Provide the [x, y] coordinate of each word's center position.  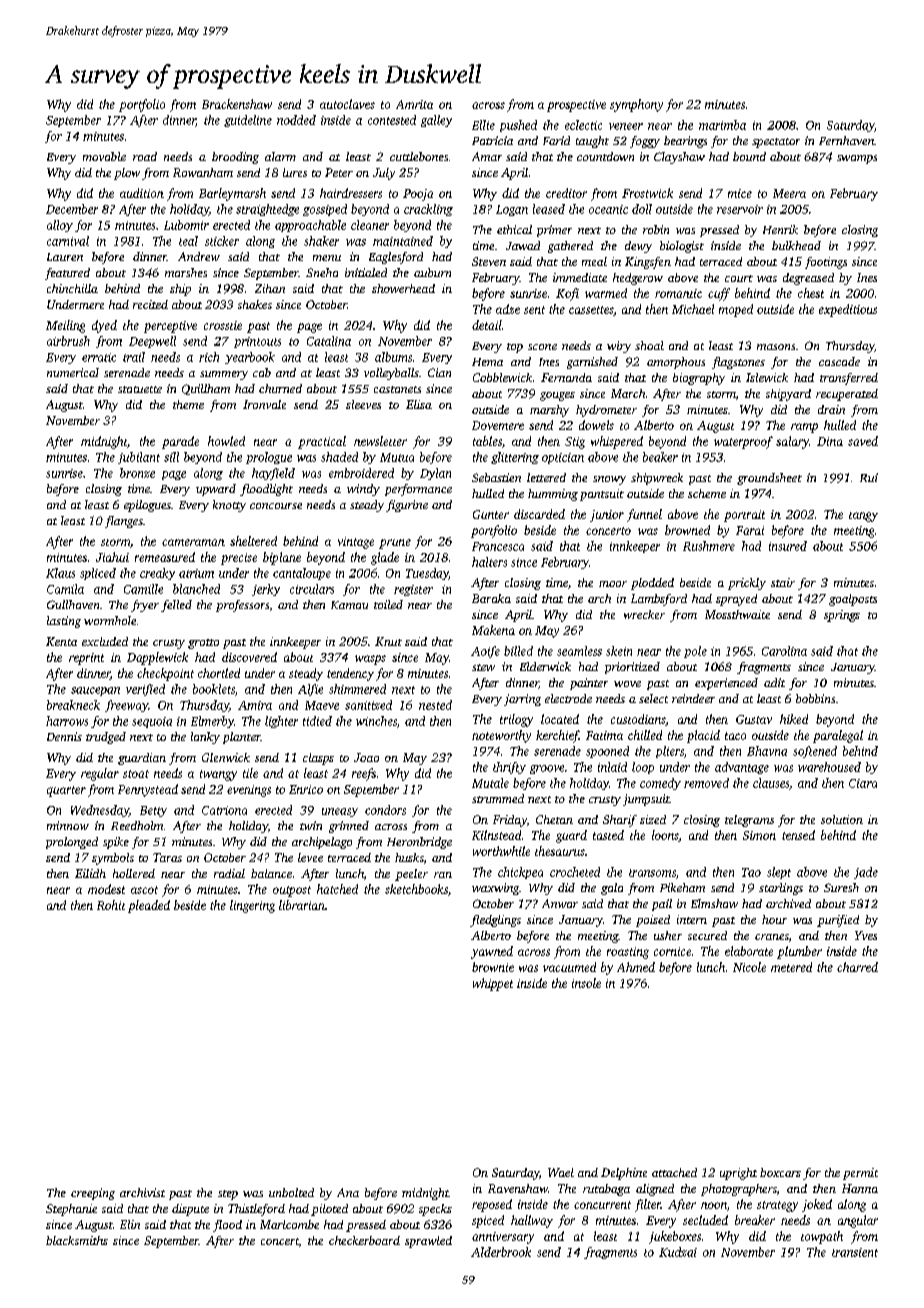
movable [104, 156]
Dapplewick [157, 658]
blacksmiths [77, 1240]
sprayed [736, 600]
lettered [546, 477]
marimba [722, 125]
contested [392, 120]
